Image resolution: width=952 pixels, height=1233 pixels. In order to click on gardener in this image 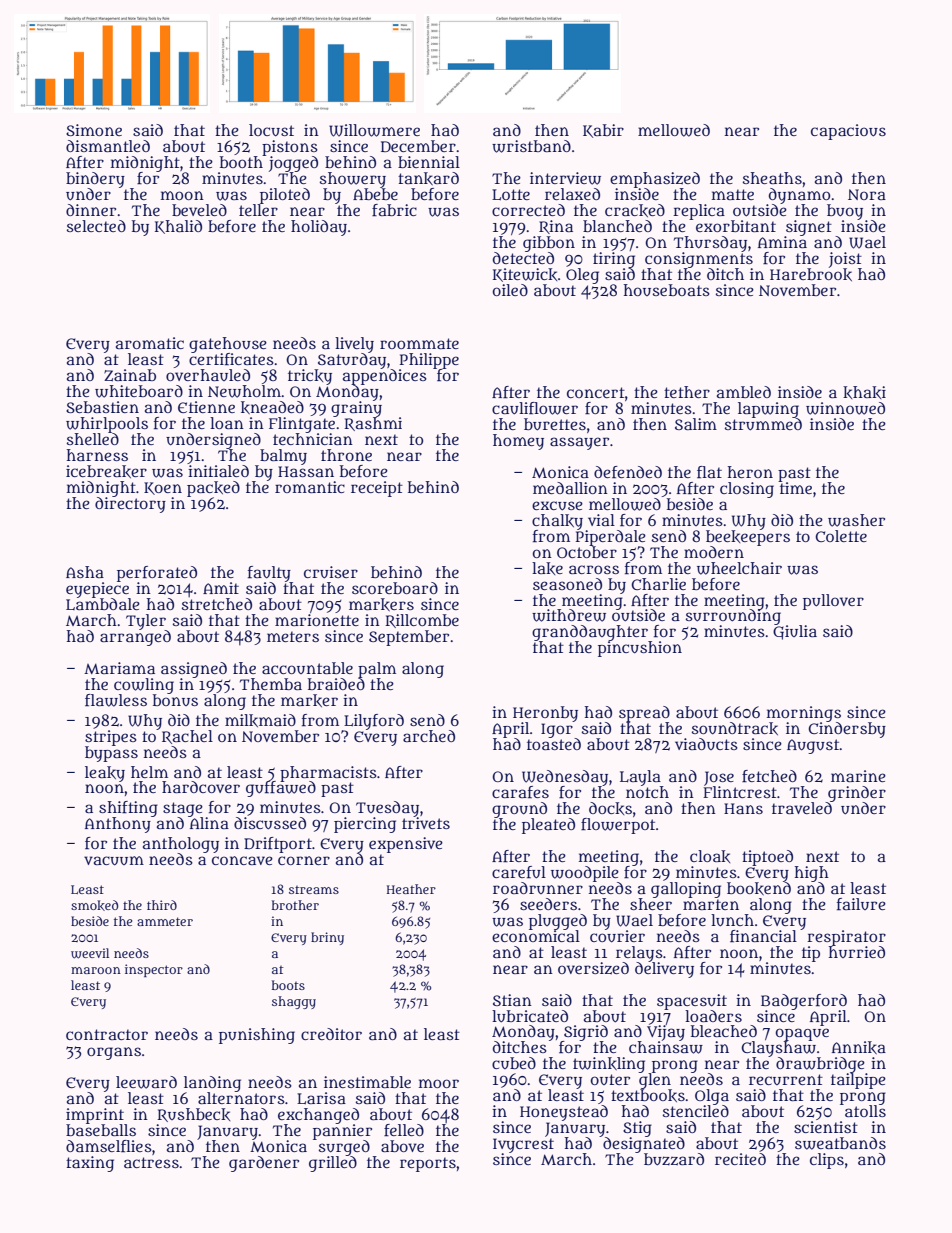, I will do `click(264, 1164)`.
